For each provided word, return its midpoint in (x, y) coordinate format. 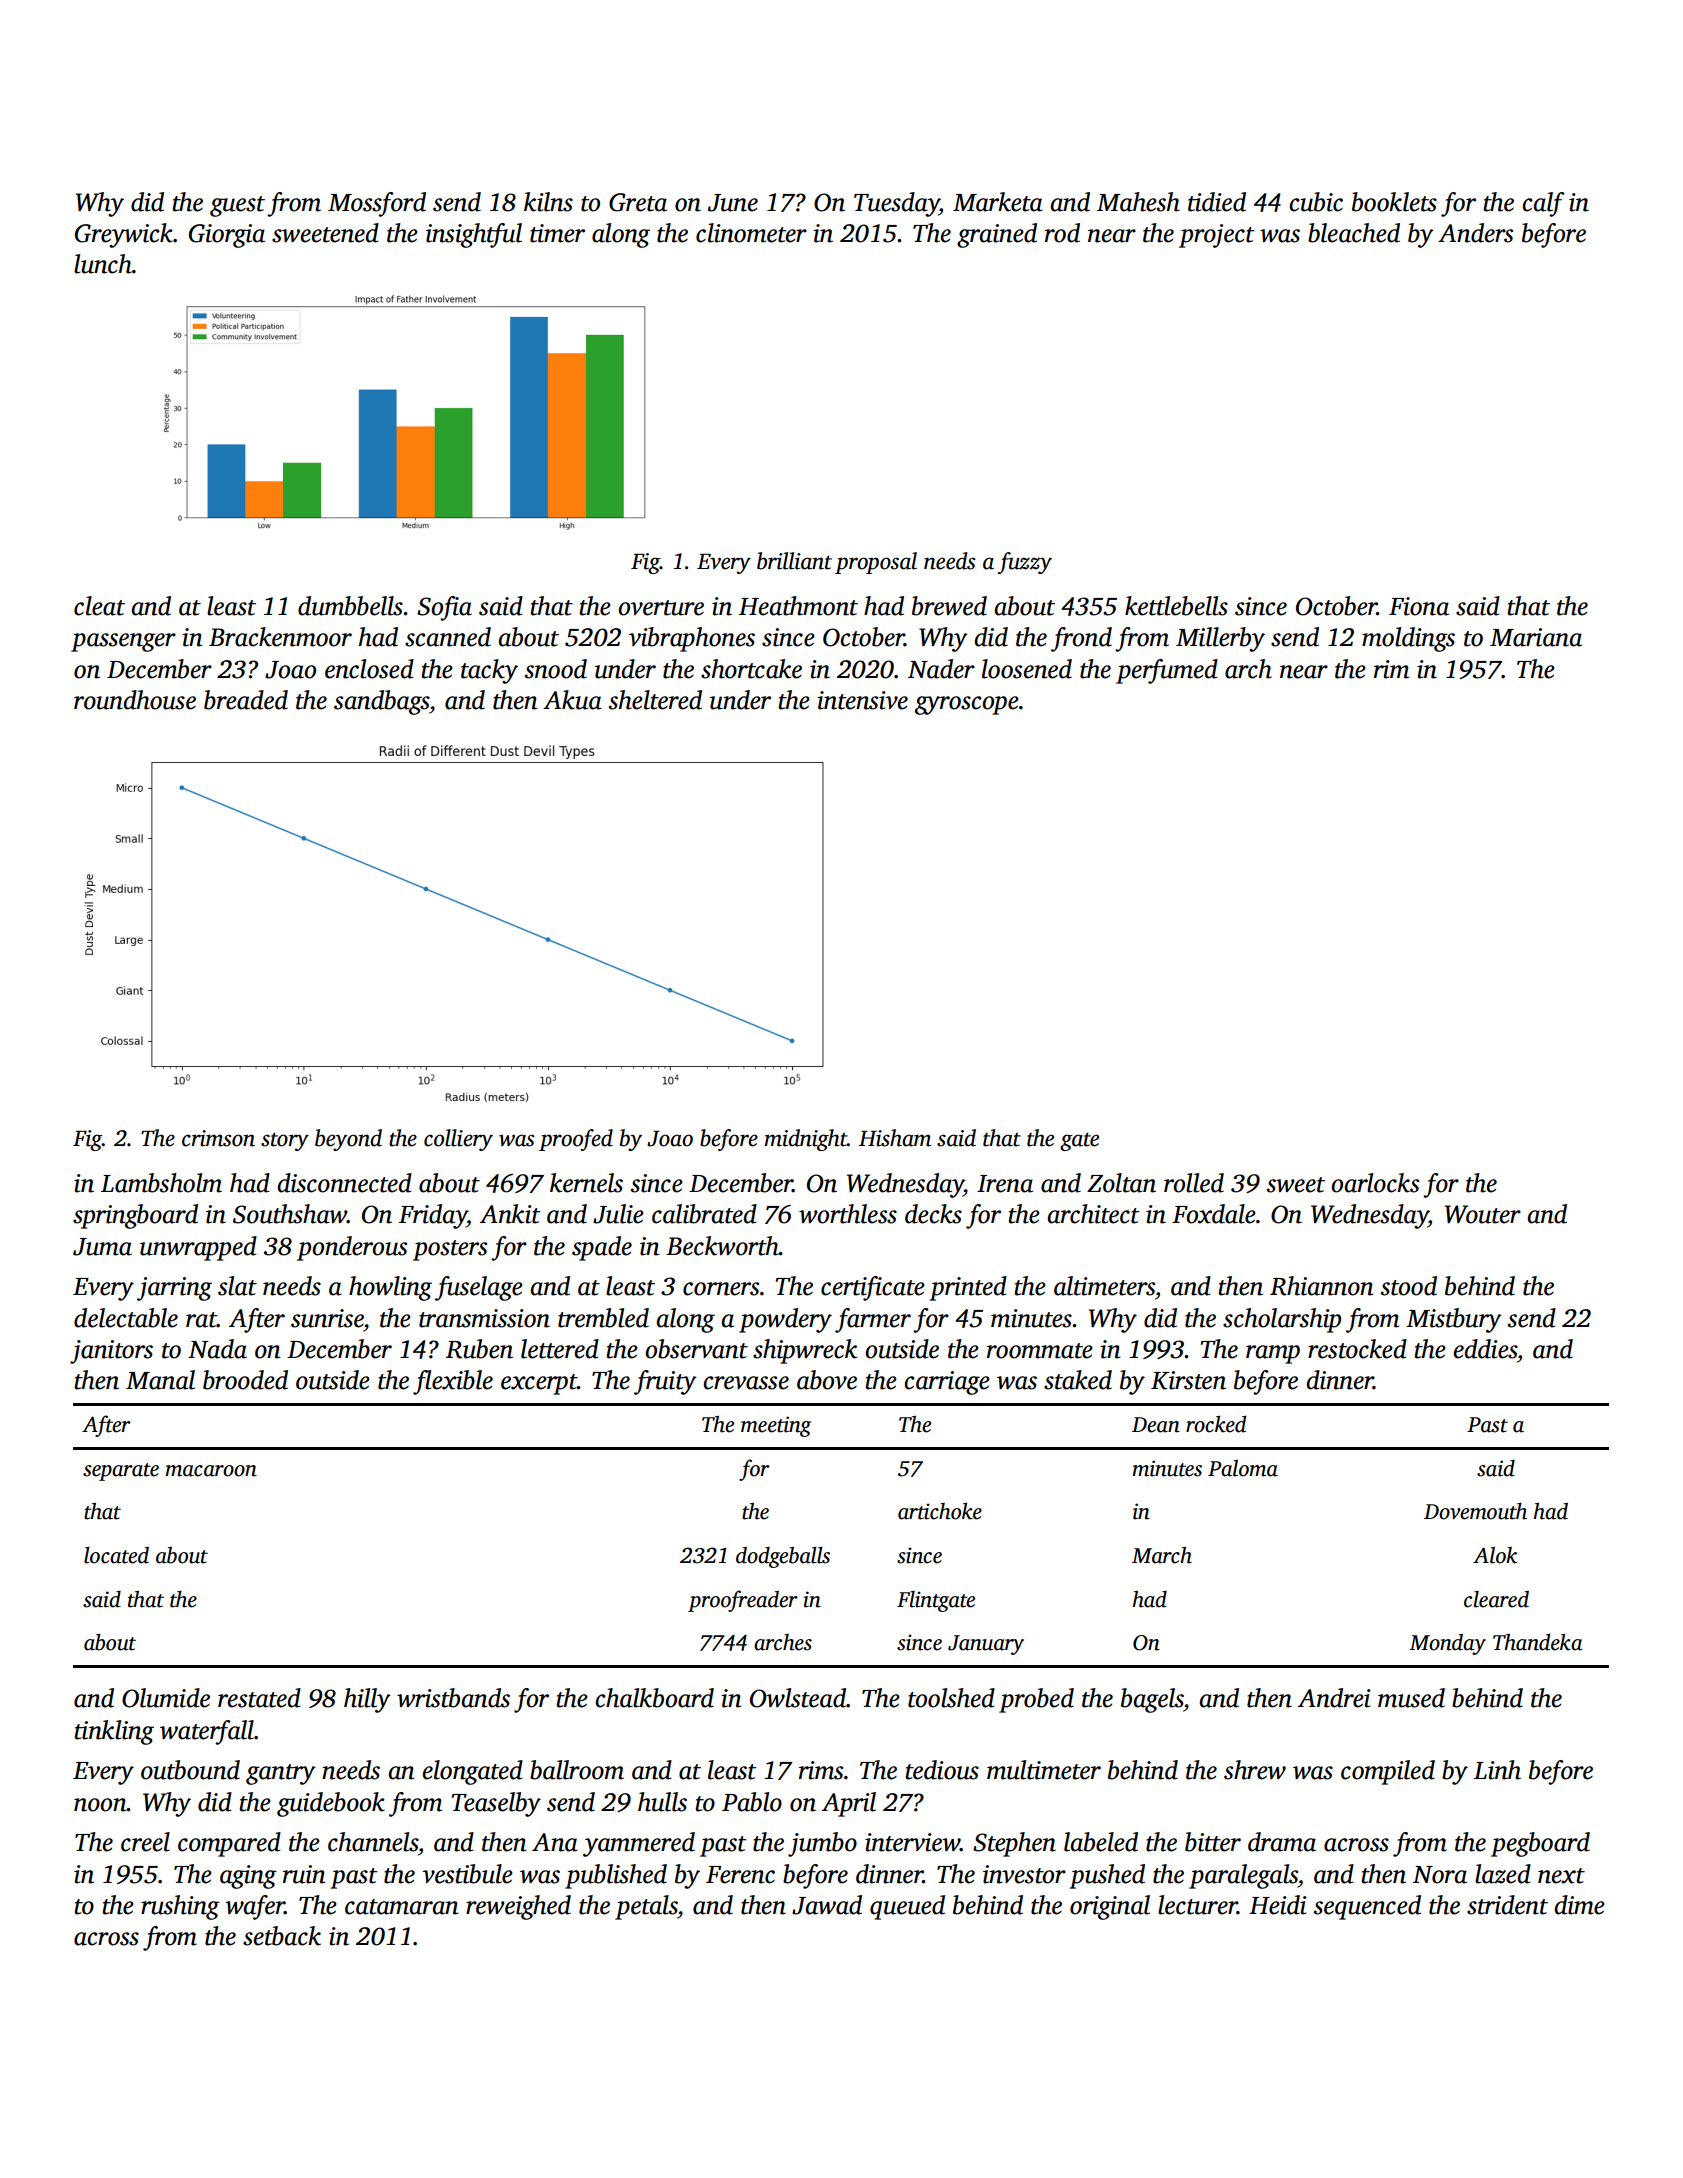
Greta (638, 202)
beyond (348, 1140)
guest (237, 206)
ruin (304, 1874)
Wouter (1483, 1214)
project (1217, 236)
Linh (1497, 1770)
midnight (806, 1140)
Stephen (1014, 1844)
